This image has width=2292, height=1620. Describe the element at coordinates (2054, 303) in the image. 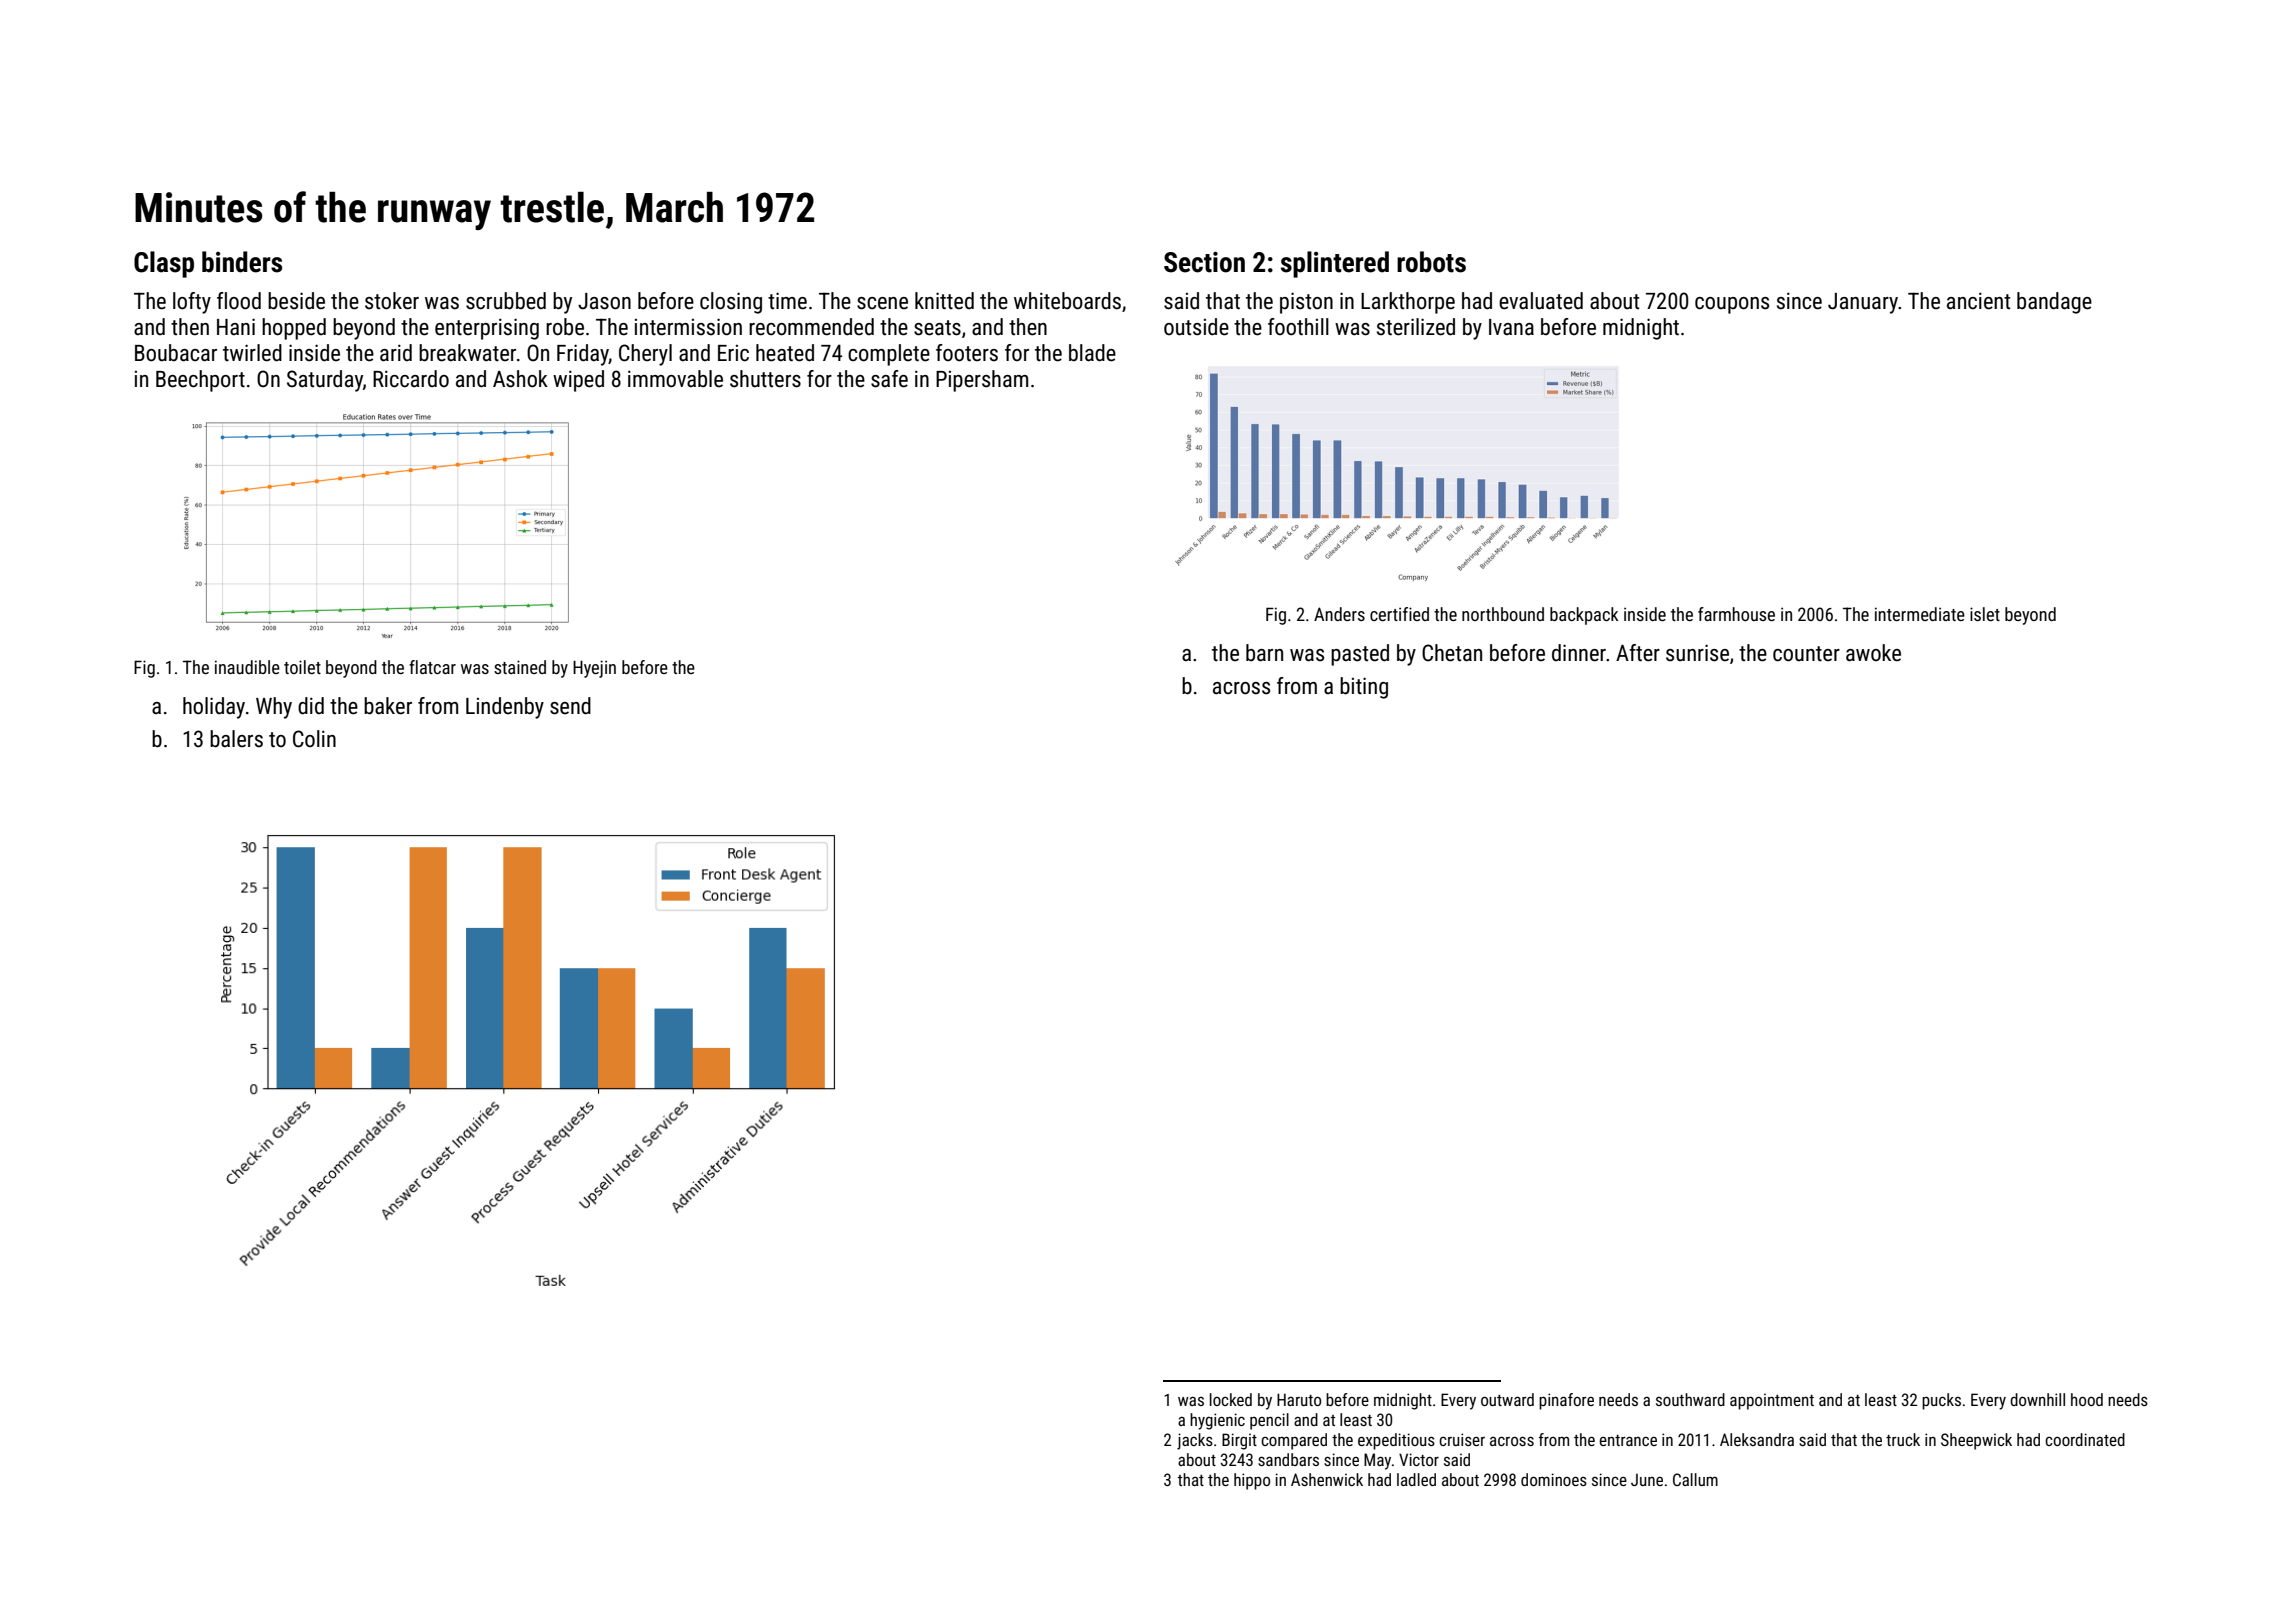

I see `bandage` at that location.
